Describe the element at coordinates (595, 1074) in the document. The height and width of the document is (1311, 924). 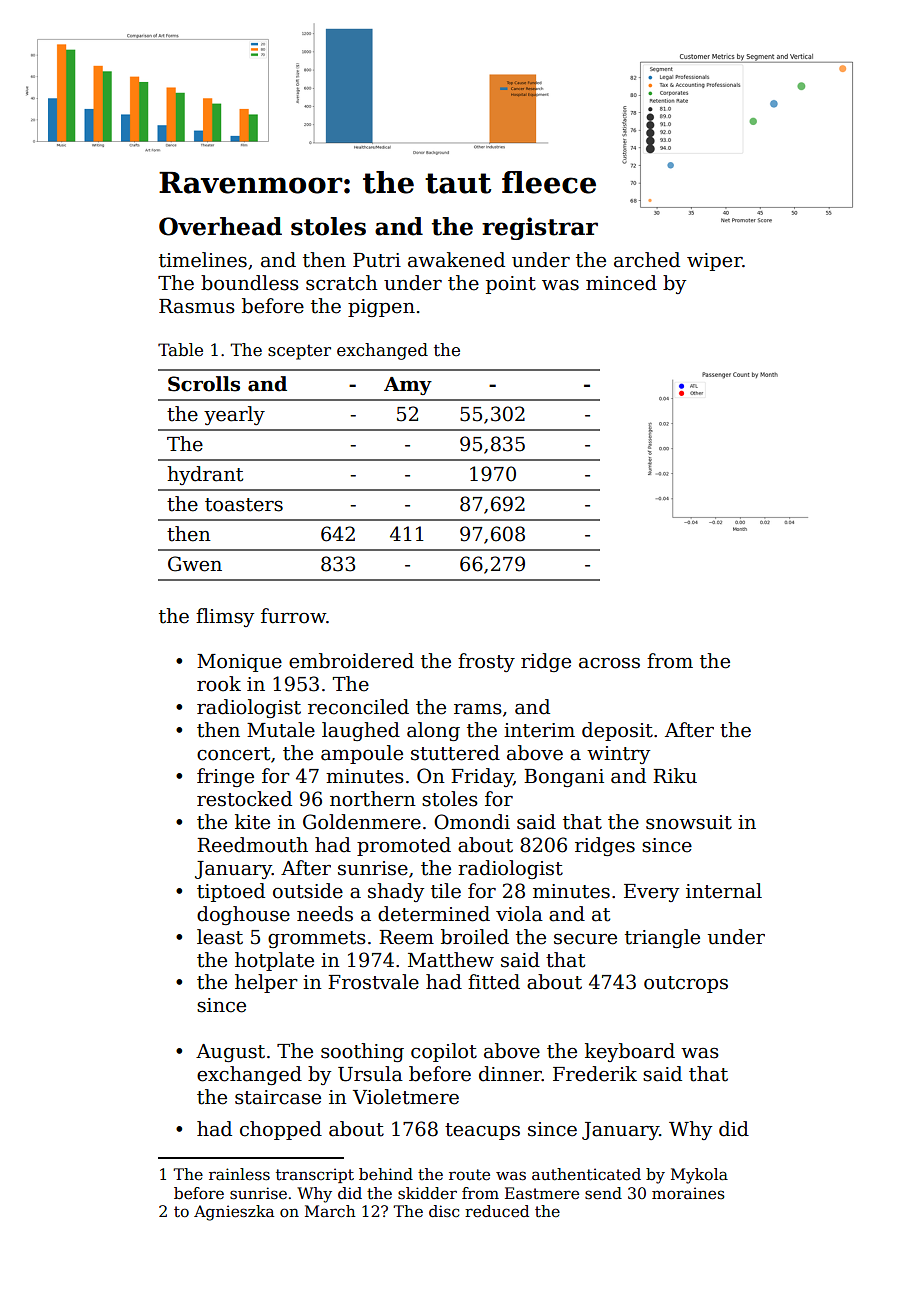
I see `Frederik` at that location.
